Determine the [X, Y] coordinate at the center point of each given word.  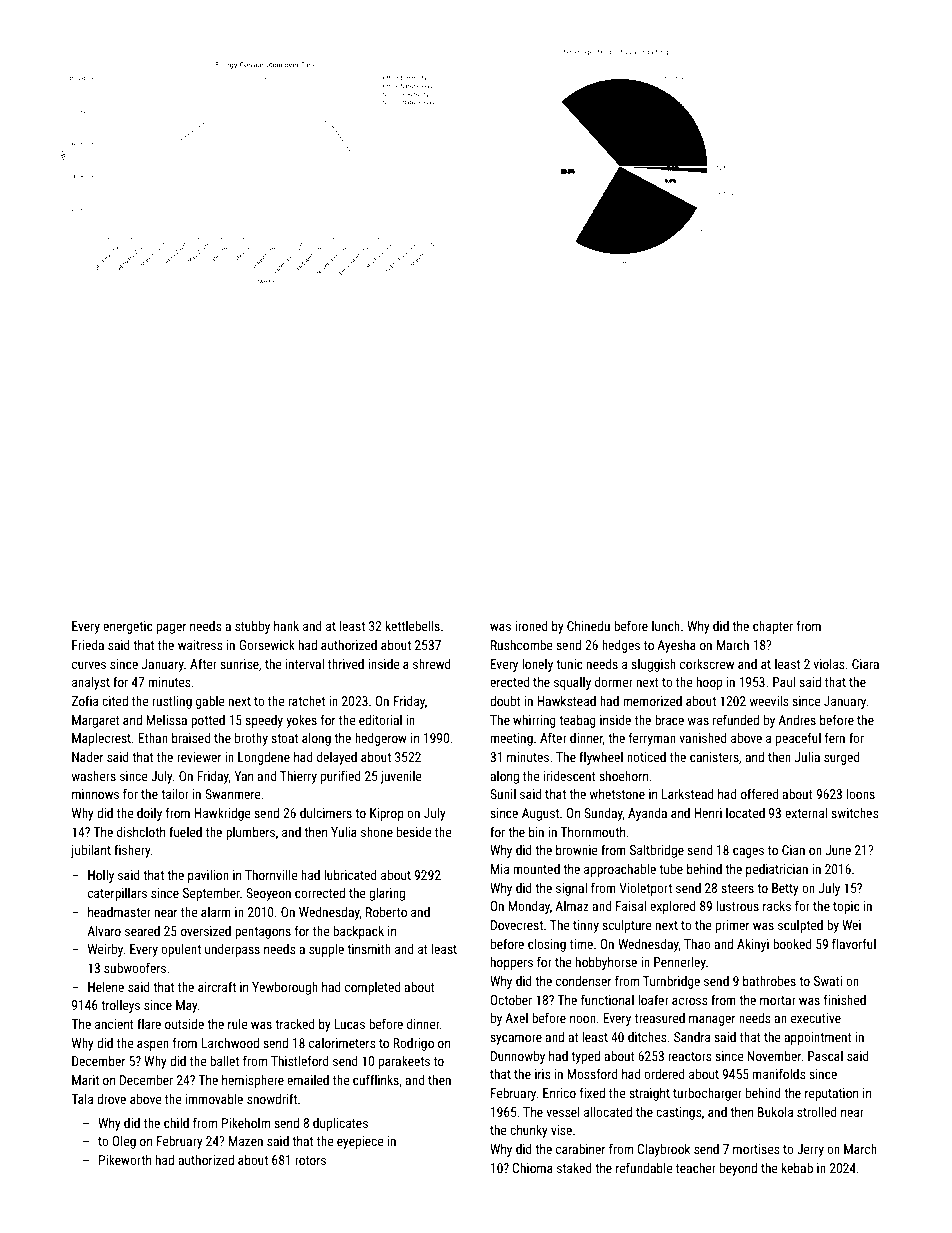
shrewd [432, 664]
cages [748, 852]
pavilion [208, 876]
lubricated [350, 875]
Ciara [865, 664]
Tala [82, 1099]
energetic [128, 627]
